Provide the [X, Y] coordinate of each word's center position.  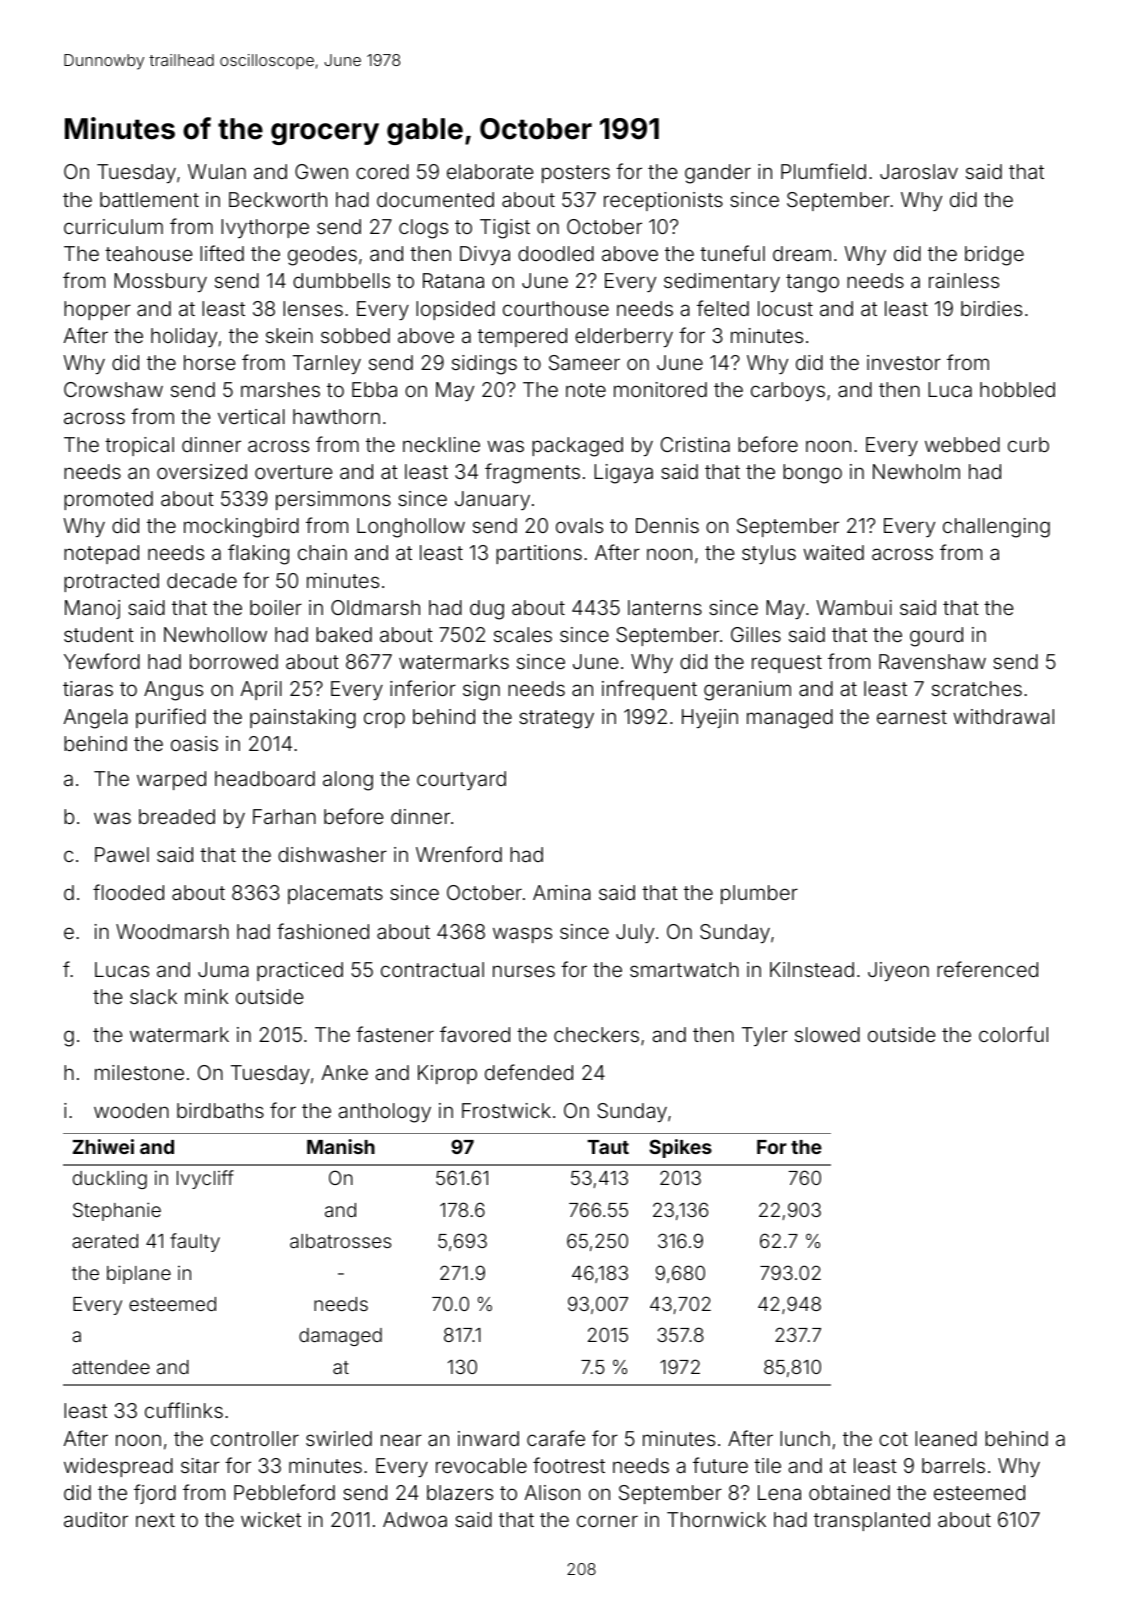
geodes [322, 256]
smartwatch [684, 969]
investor [904, 362]
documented [435, 199]
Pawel [122, 854]
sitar [200, 1465]
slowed [827, 1034]
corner [607, 1521]
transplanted [872, 1521]
